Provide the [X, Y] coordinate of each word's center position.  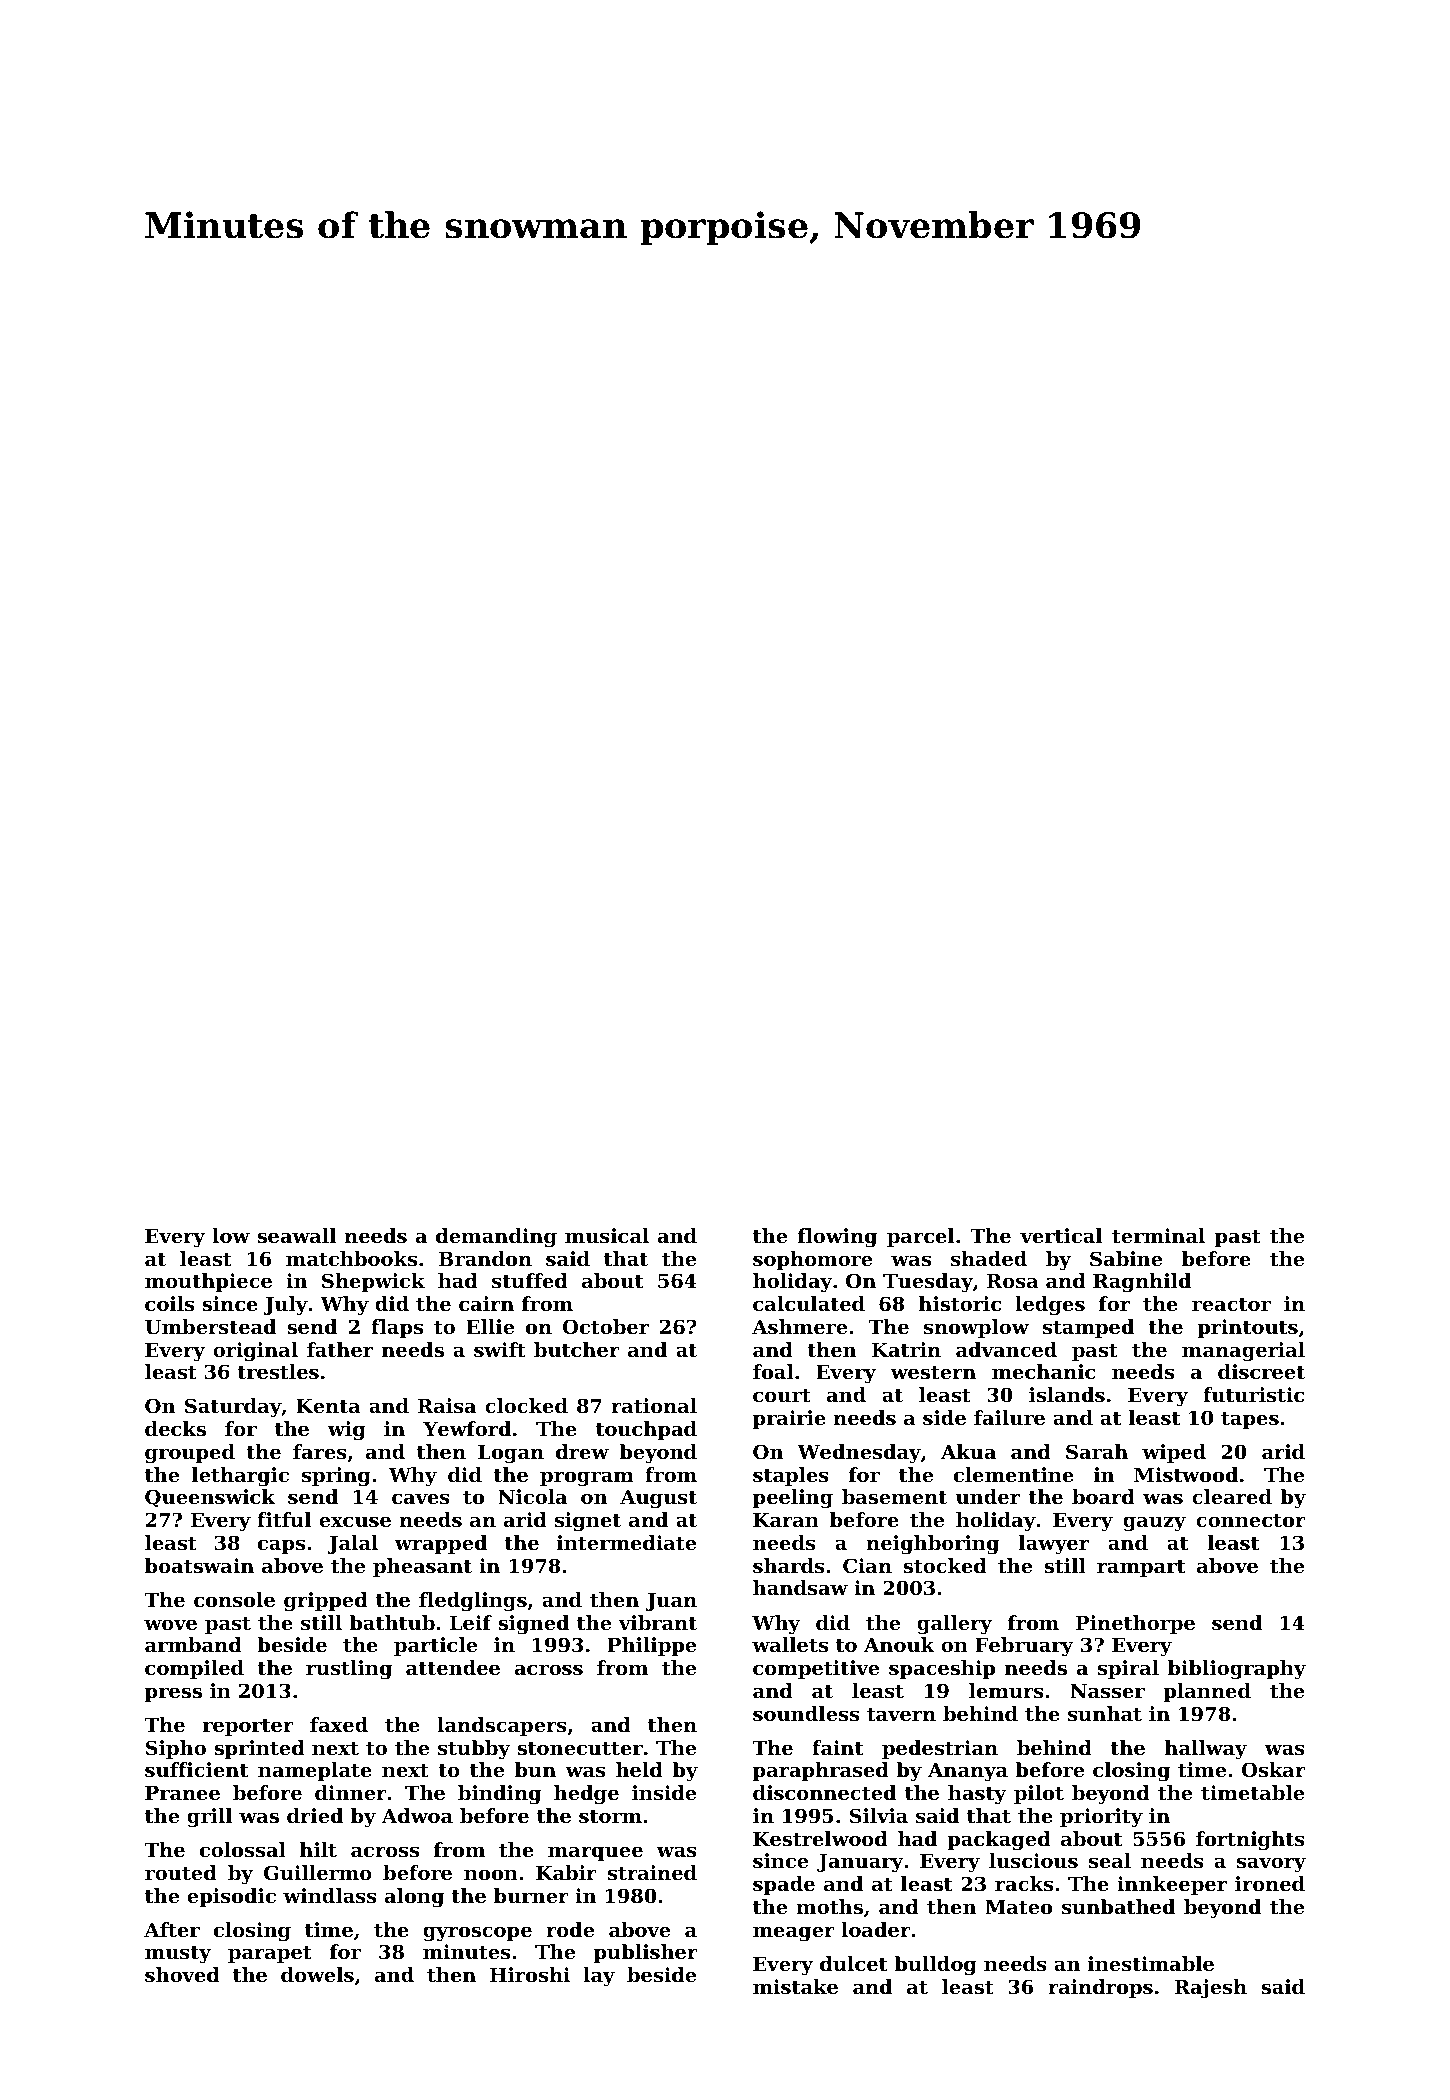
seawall [296, 1235]
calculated [809, 1304]
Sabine [1126, 1258]
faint [837, 1747]
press [173, 1694]
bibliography [1237, 1670]
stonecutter [580, 1749]
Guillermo [318, 1872]
